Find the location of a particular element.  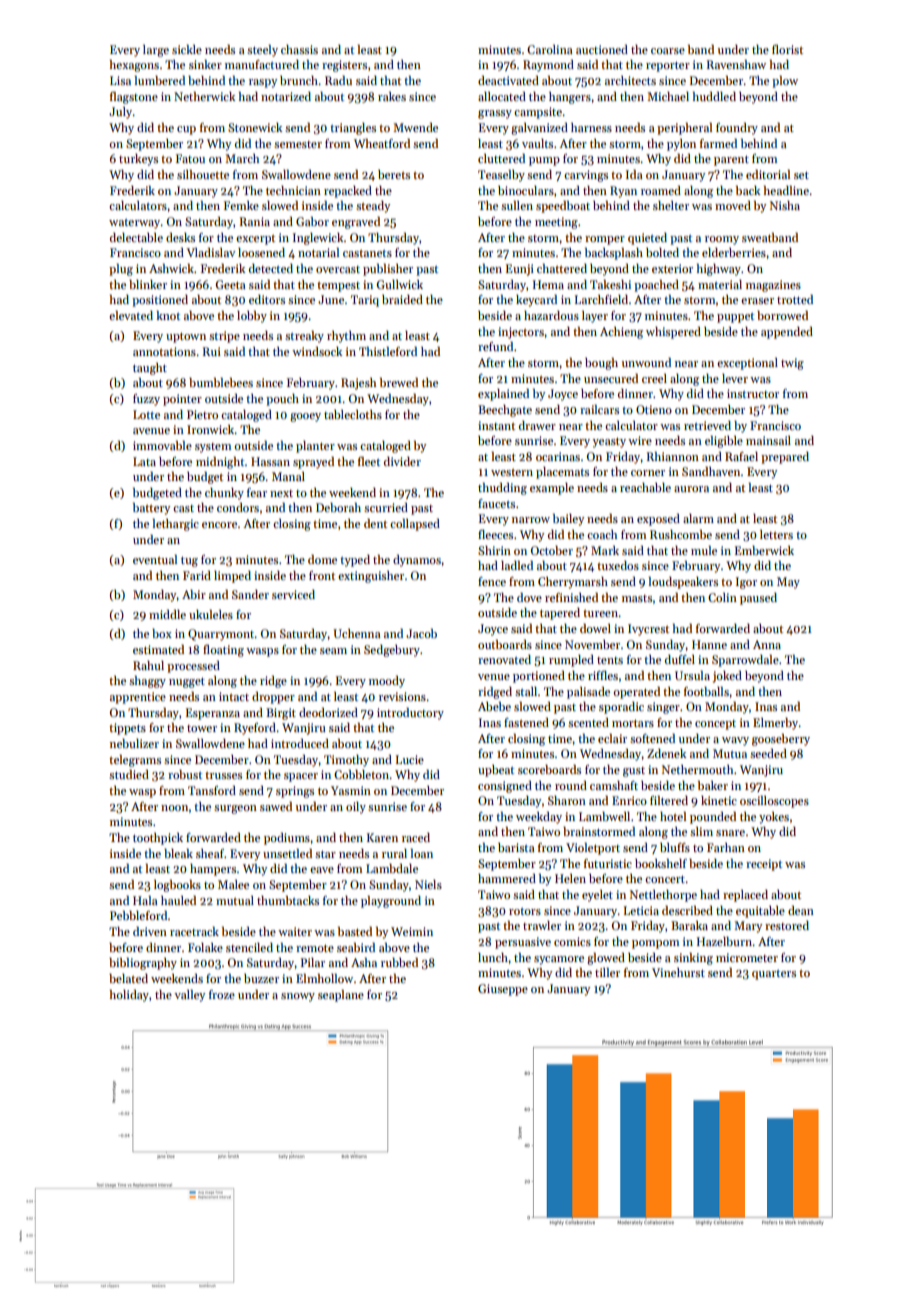

Radu is located at coordinates (338, 80).
